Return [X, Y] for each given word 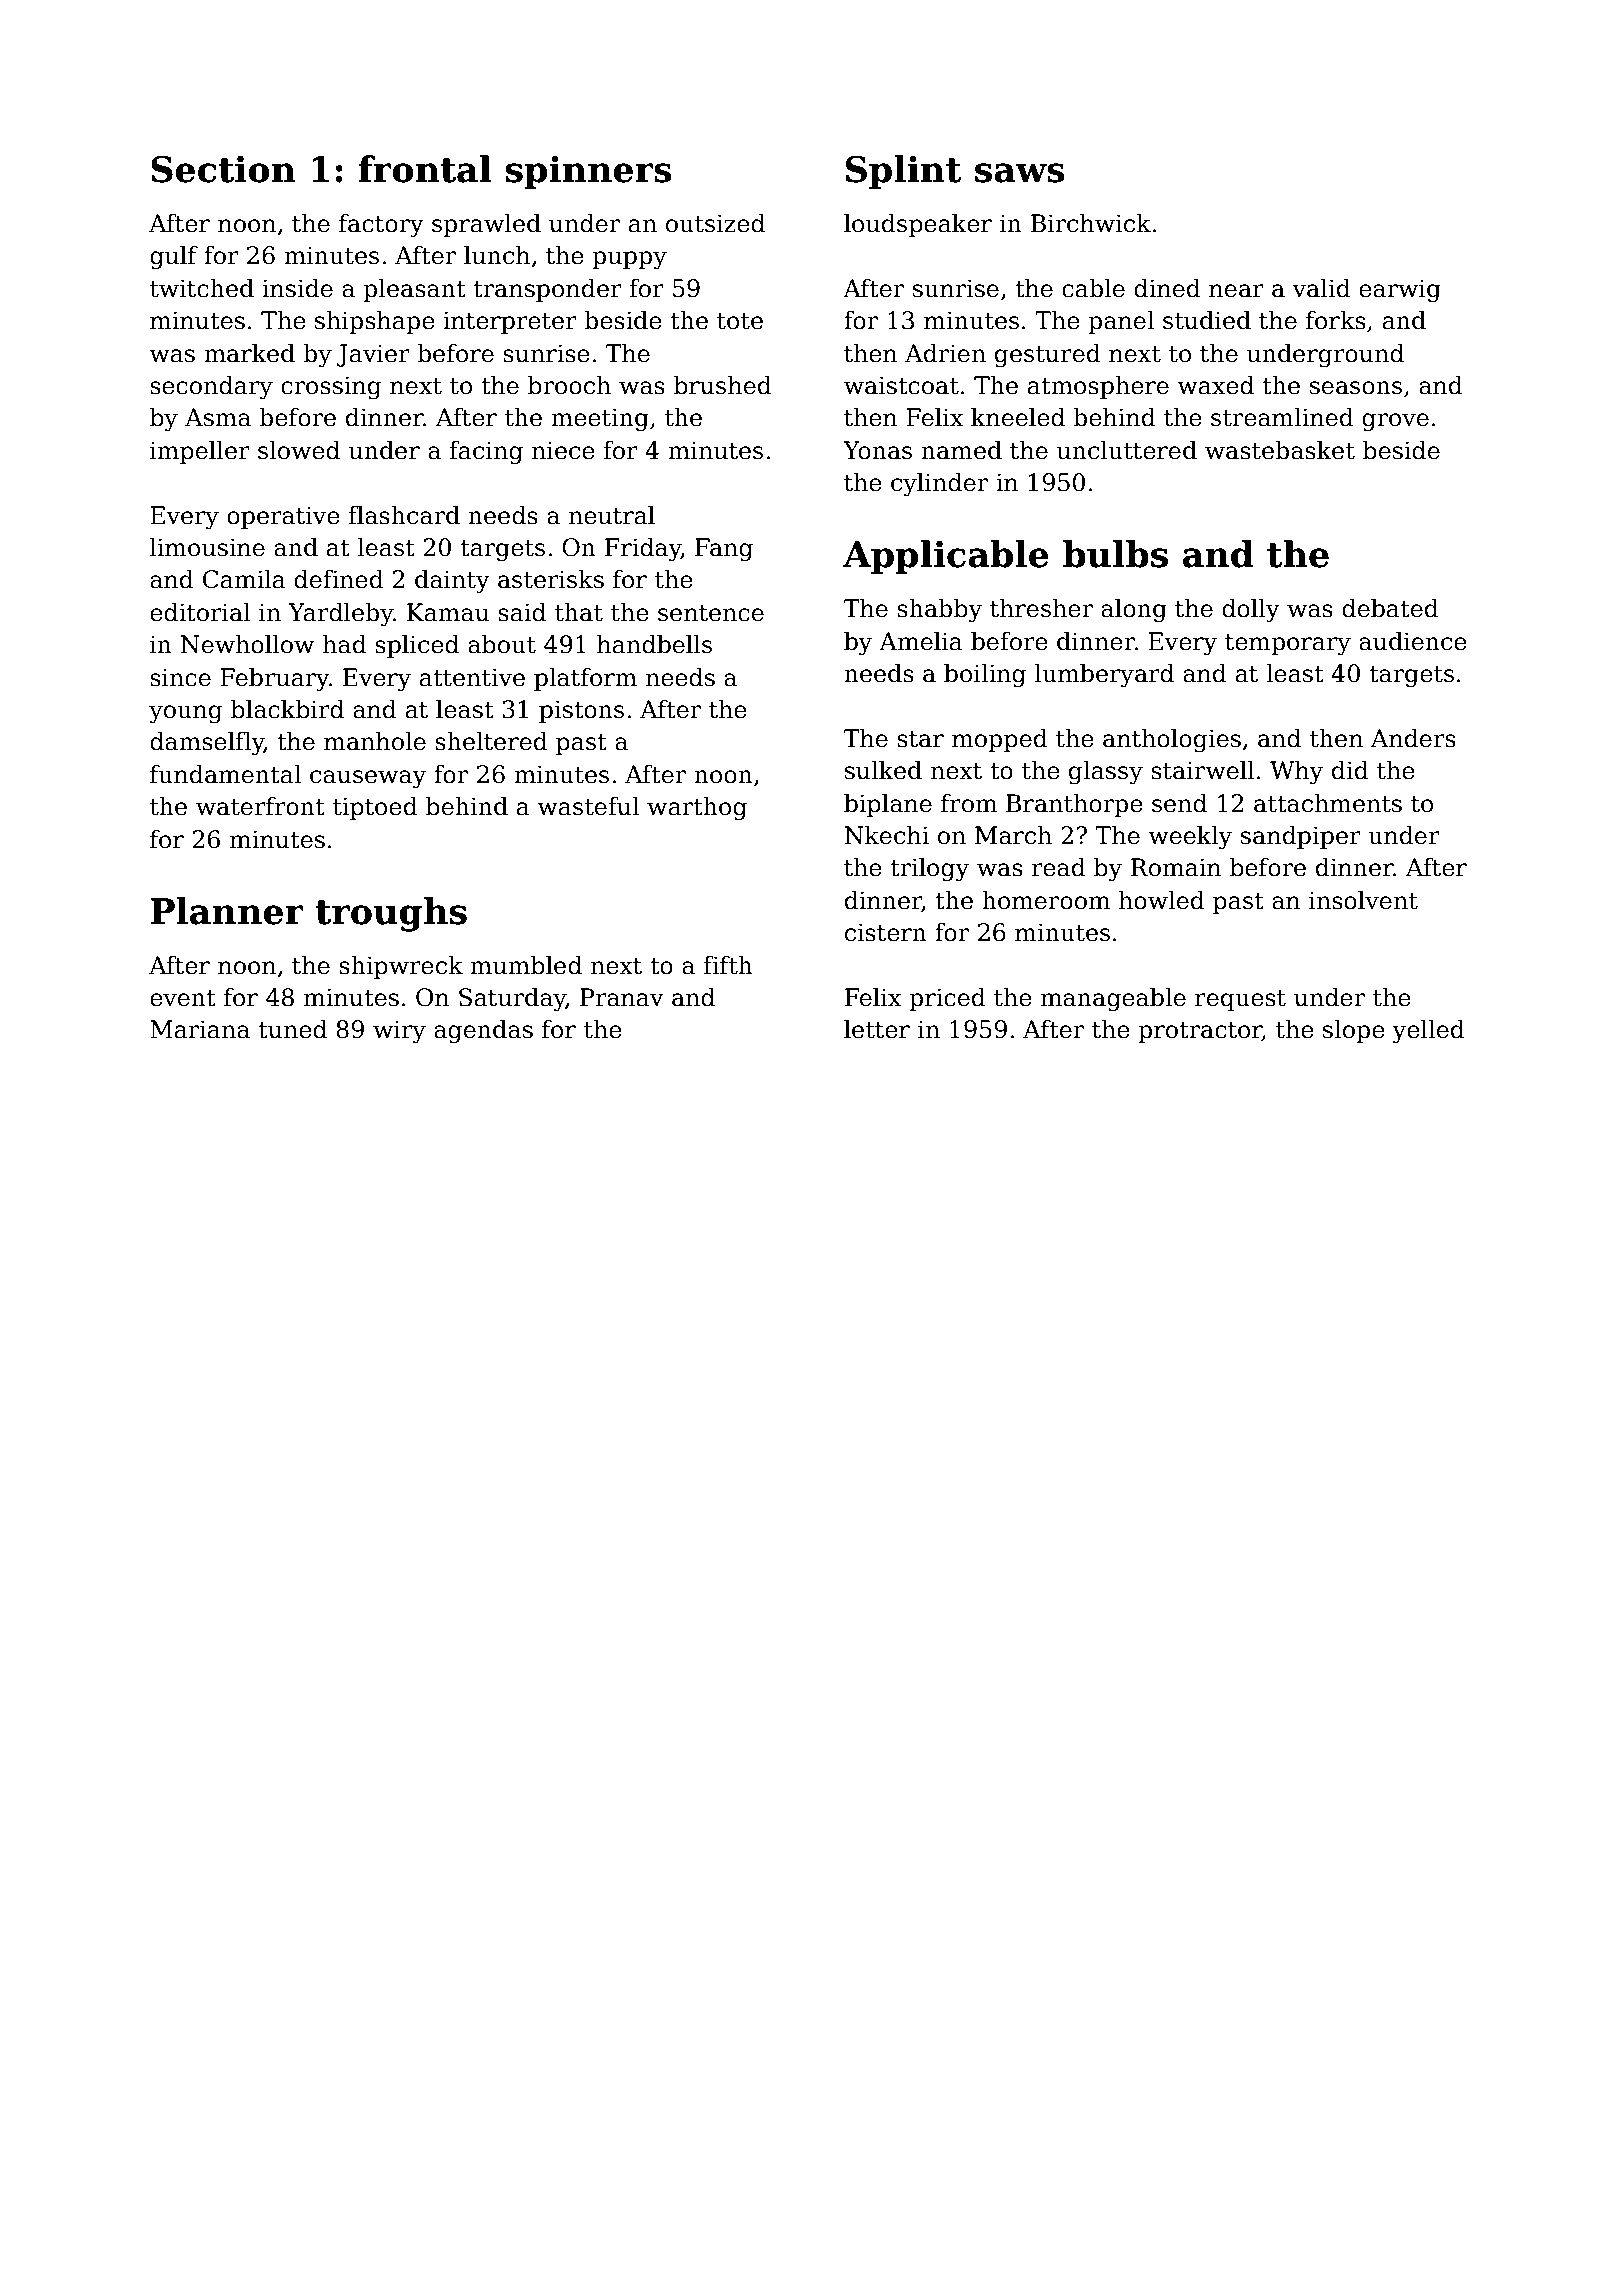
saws [1020, 173]
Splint [904, 172]
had [345, 644]
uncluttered [1127, 450]
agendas [483, 1031]
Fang [724, 549]
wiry [399, 1031]
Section [223, 169]
